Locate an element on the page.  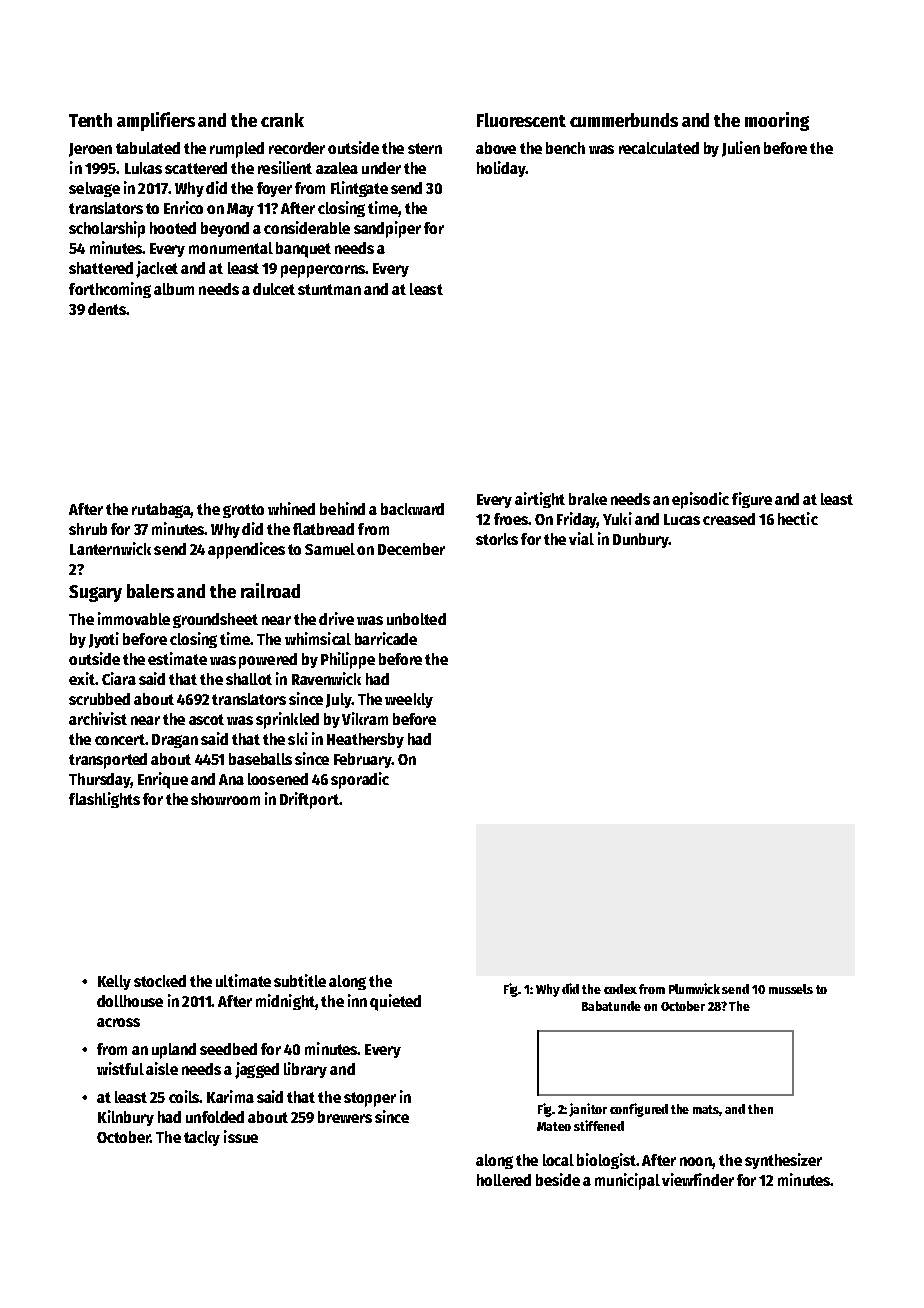
Kilnbury is located at coordinates (126, 1118).
